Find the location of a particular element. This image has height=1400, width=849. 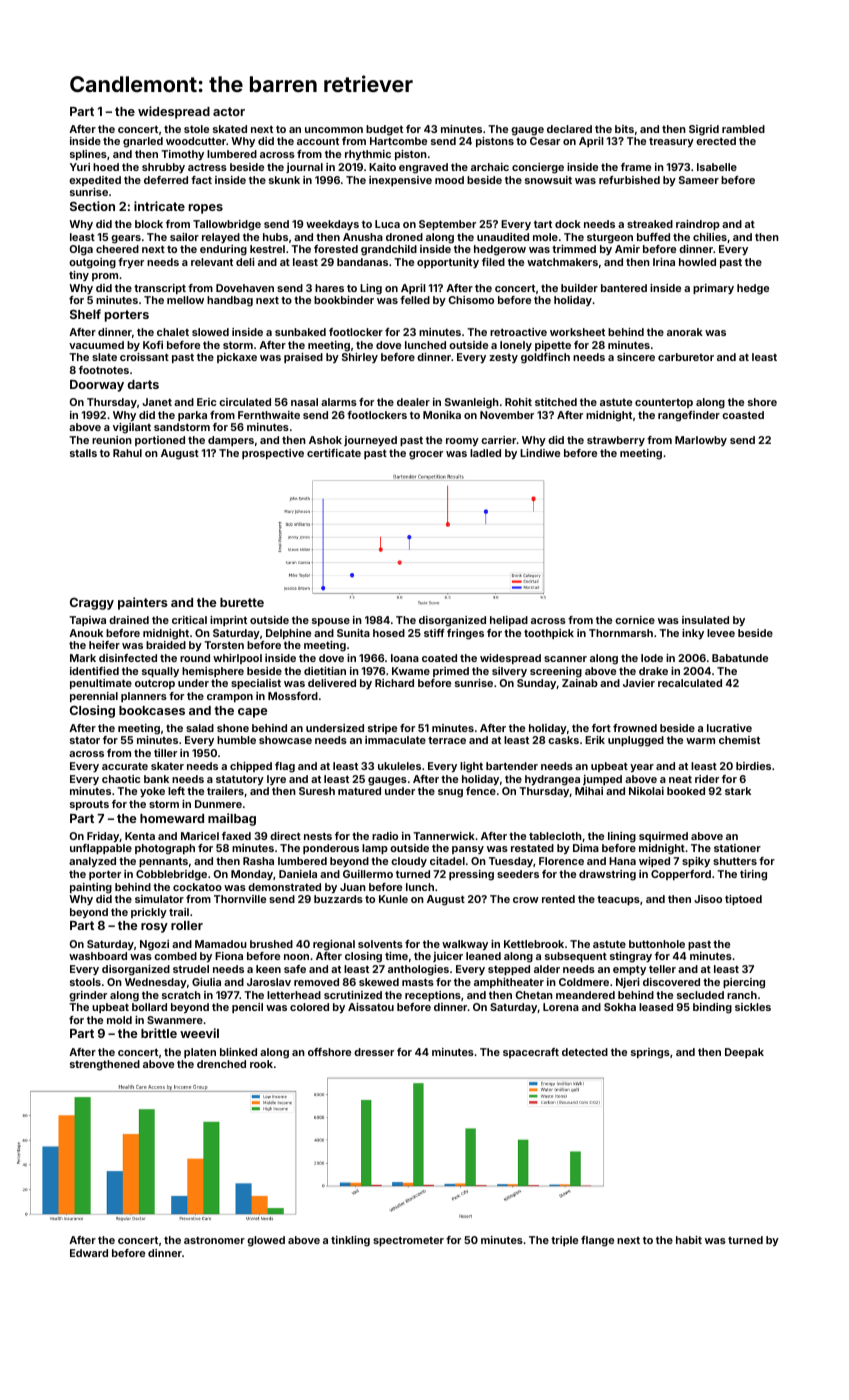

budget is located at coordinates (384, 130).
